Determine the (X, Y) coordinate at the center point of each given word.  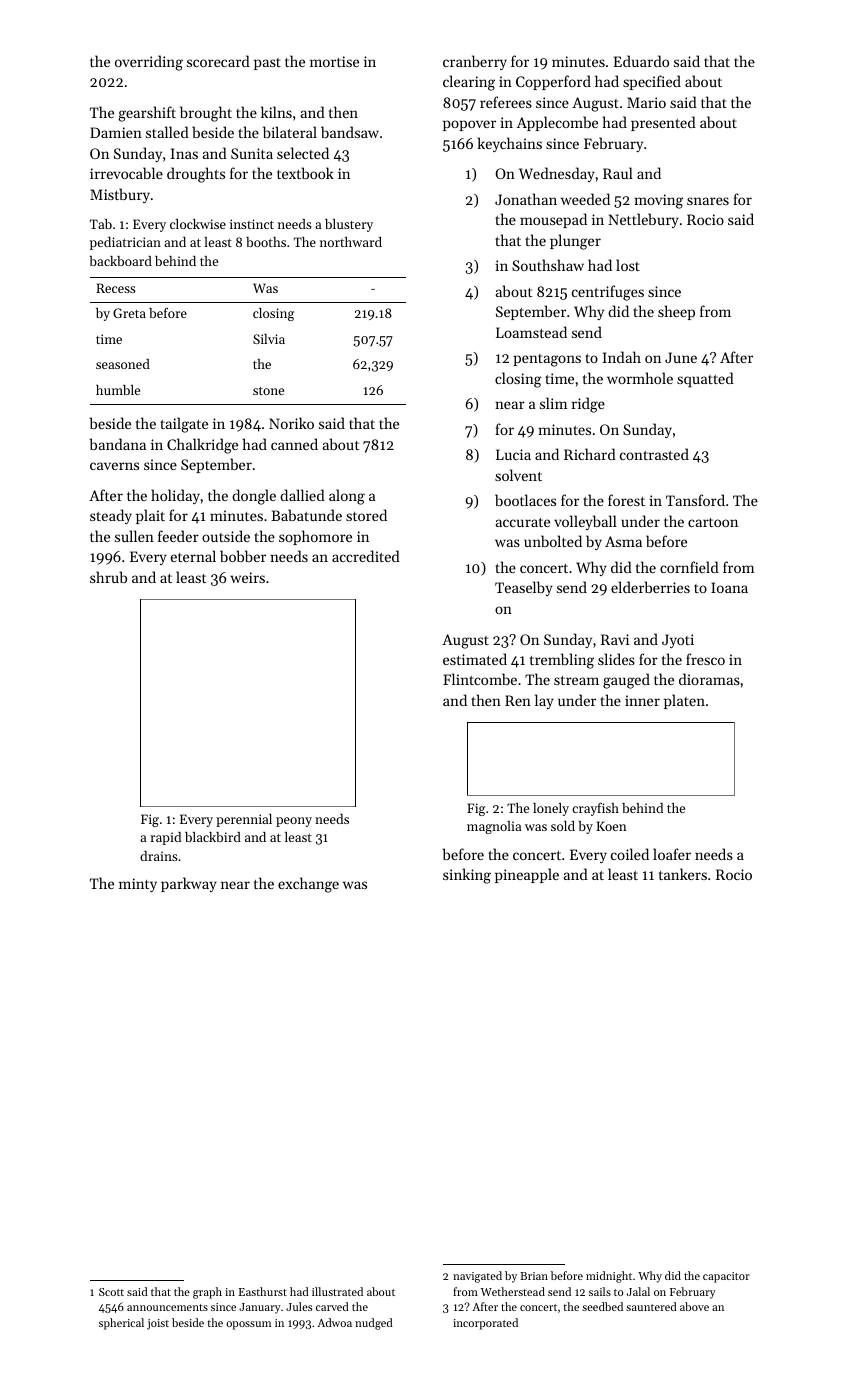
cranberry (475, 62)
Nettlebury (643, 220)
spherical (121, 1324)
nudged (374, 1324)
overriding (149, 63)
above (694, 1306)
